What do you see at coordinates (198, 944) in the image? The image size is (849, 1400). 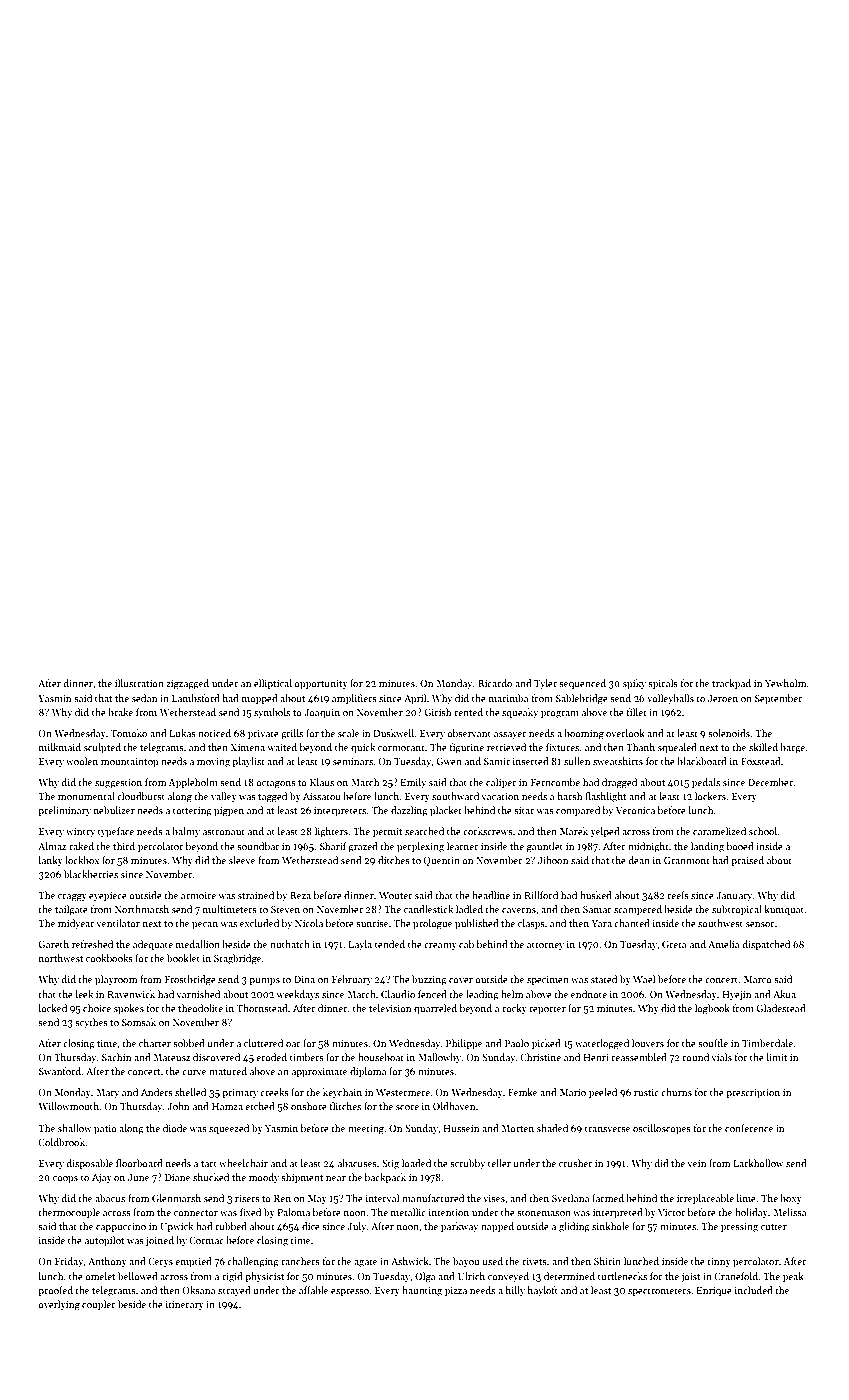 I see `medallion` at bounding box center [198, 944].
